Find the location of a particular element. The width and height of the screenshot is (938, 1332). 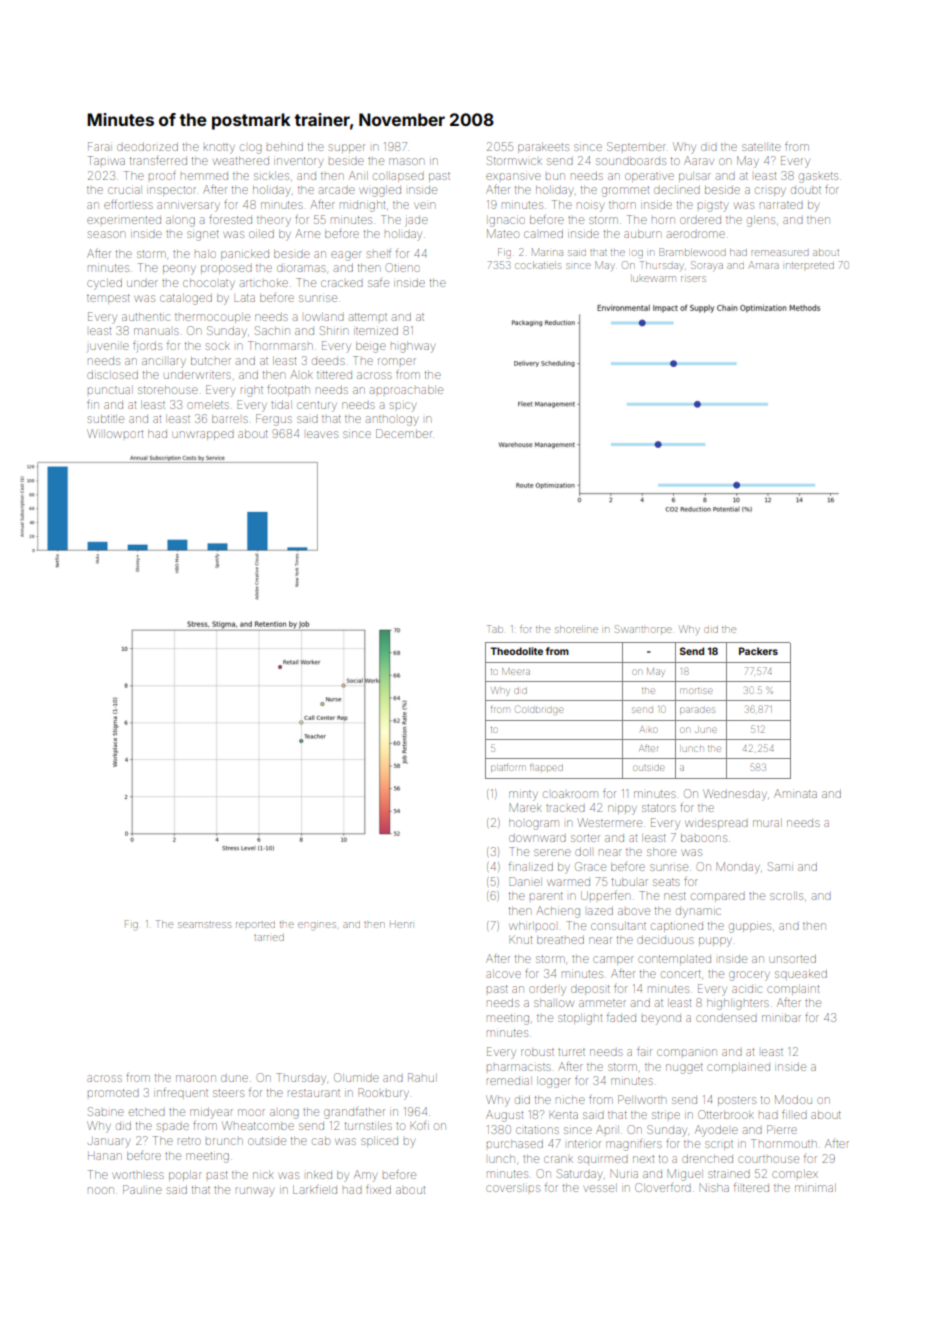

crispy is located at coordinates (770, 192).
